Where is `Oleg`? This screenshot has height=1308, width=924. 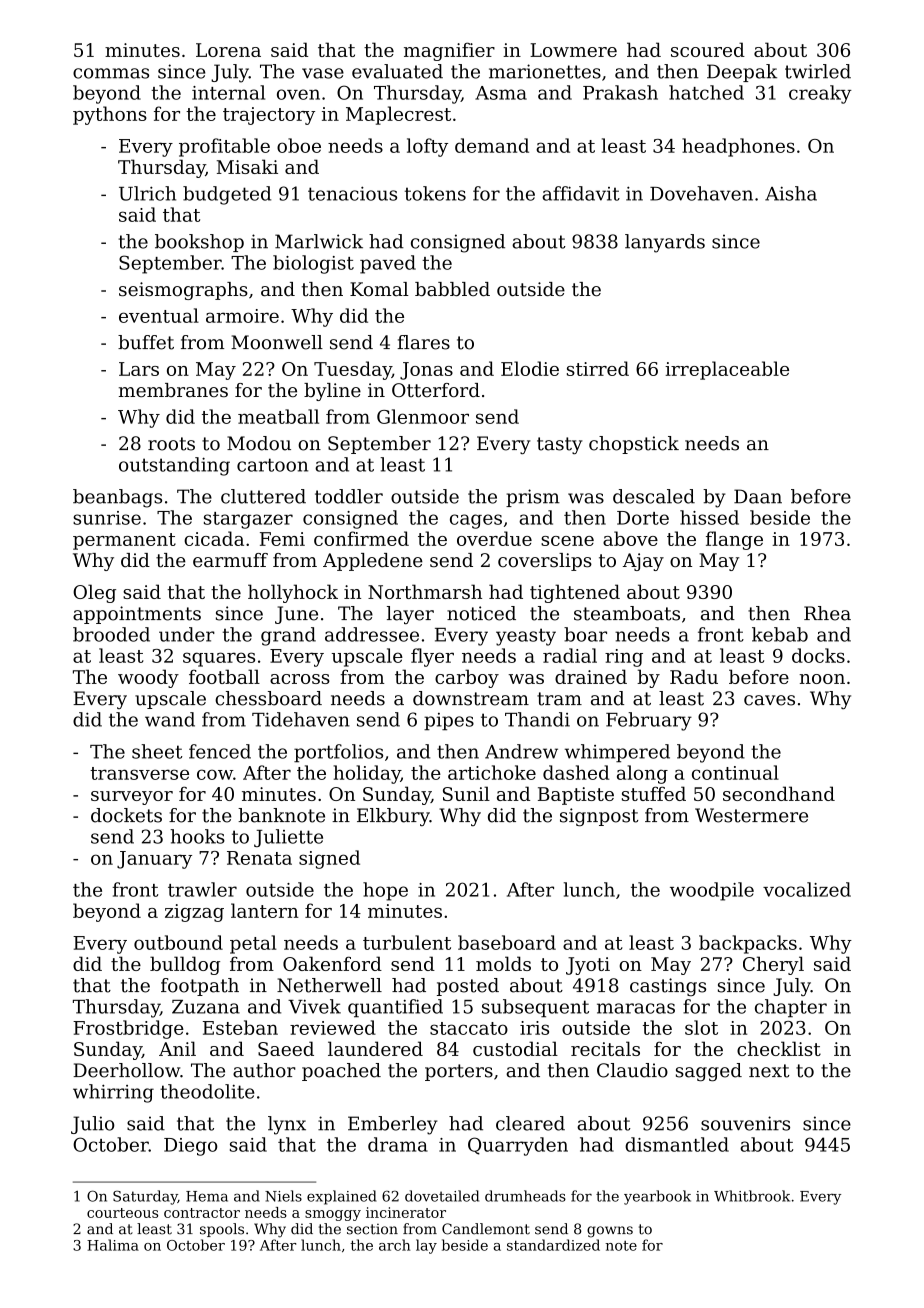
Oleg is located at coordinates (94, 593).
